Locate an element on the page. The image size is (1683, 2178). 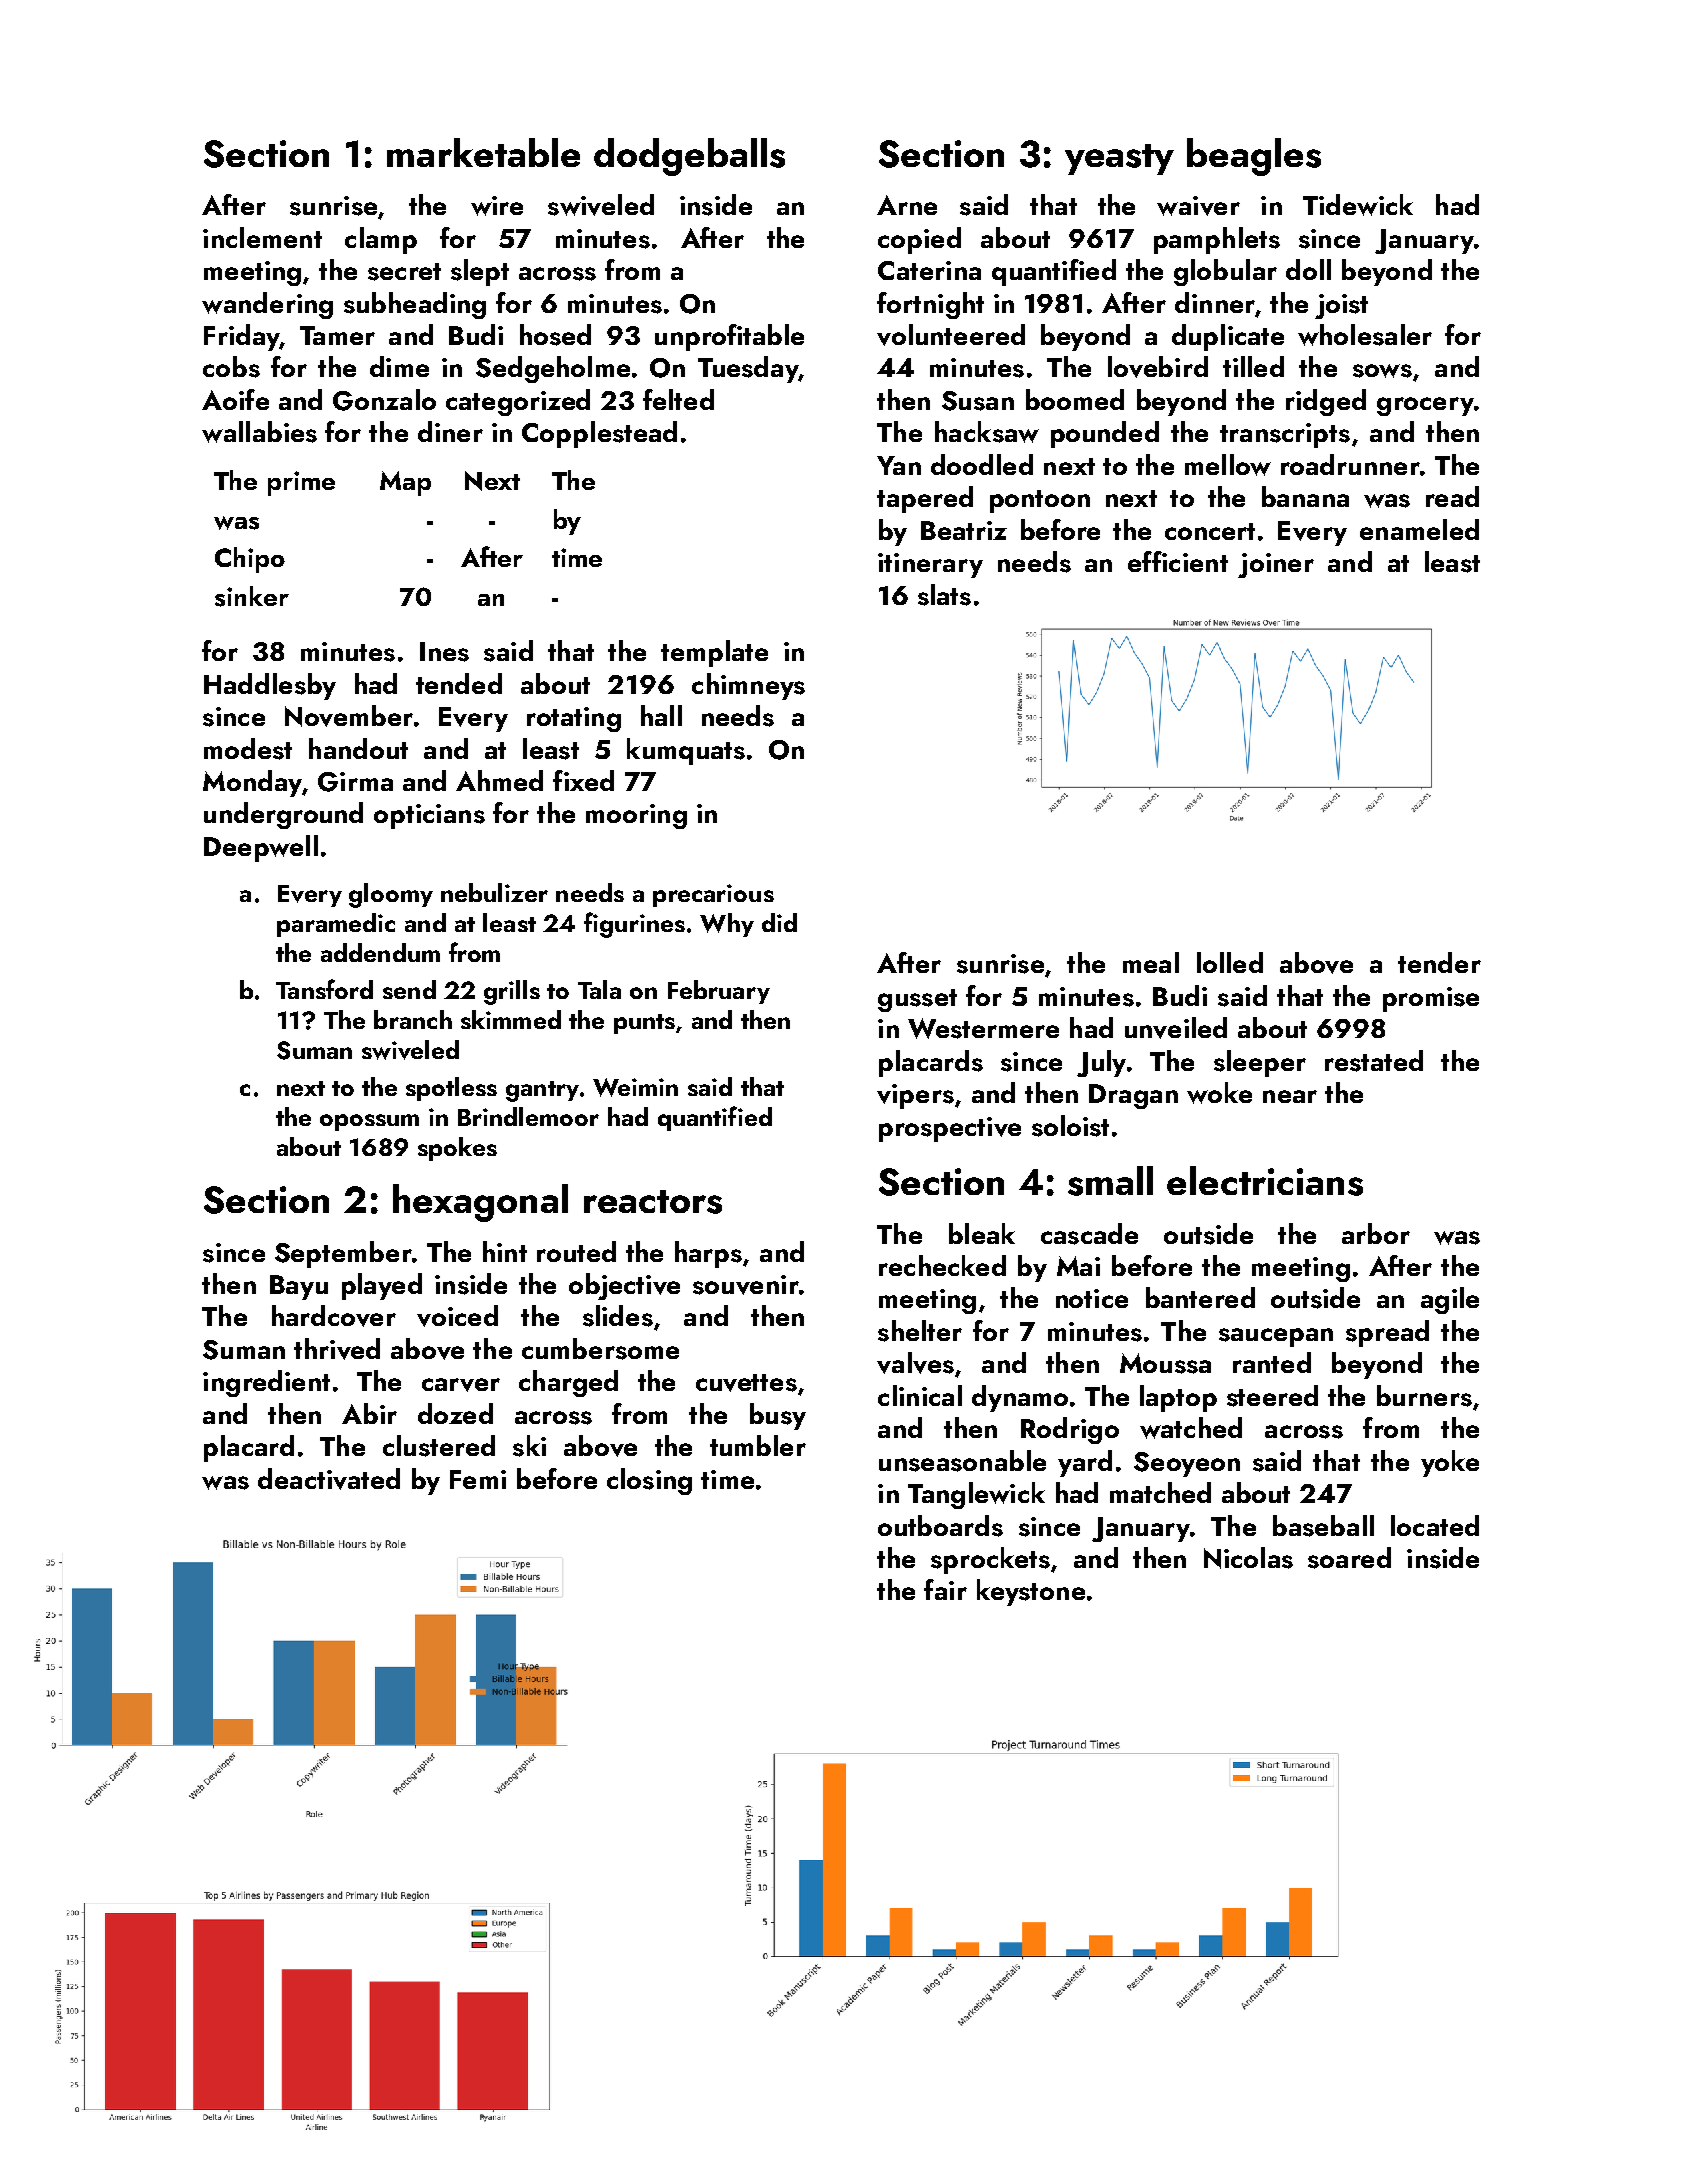
beagles is located at coordinates (1254, 157).
